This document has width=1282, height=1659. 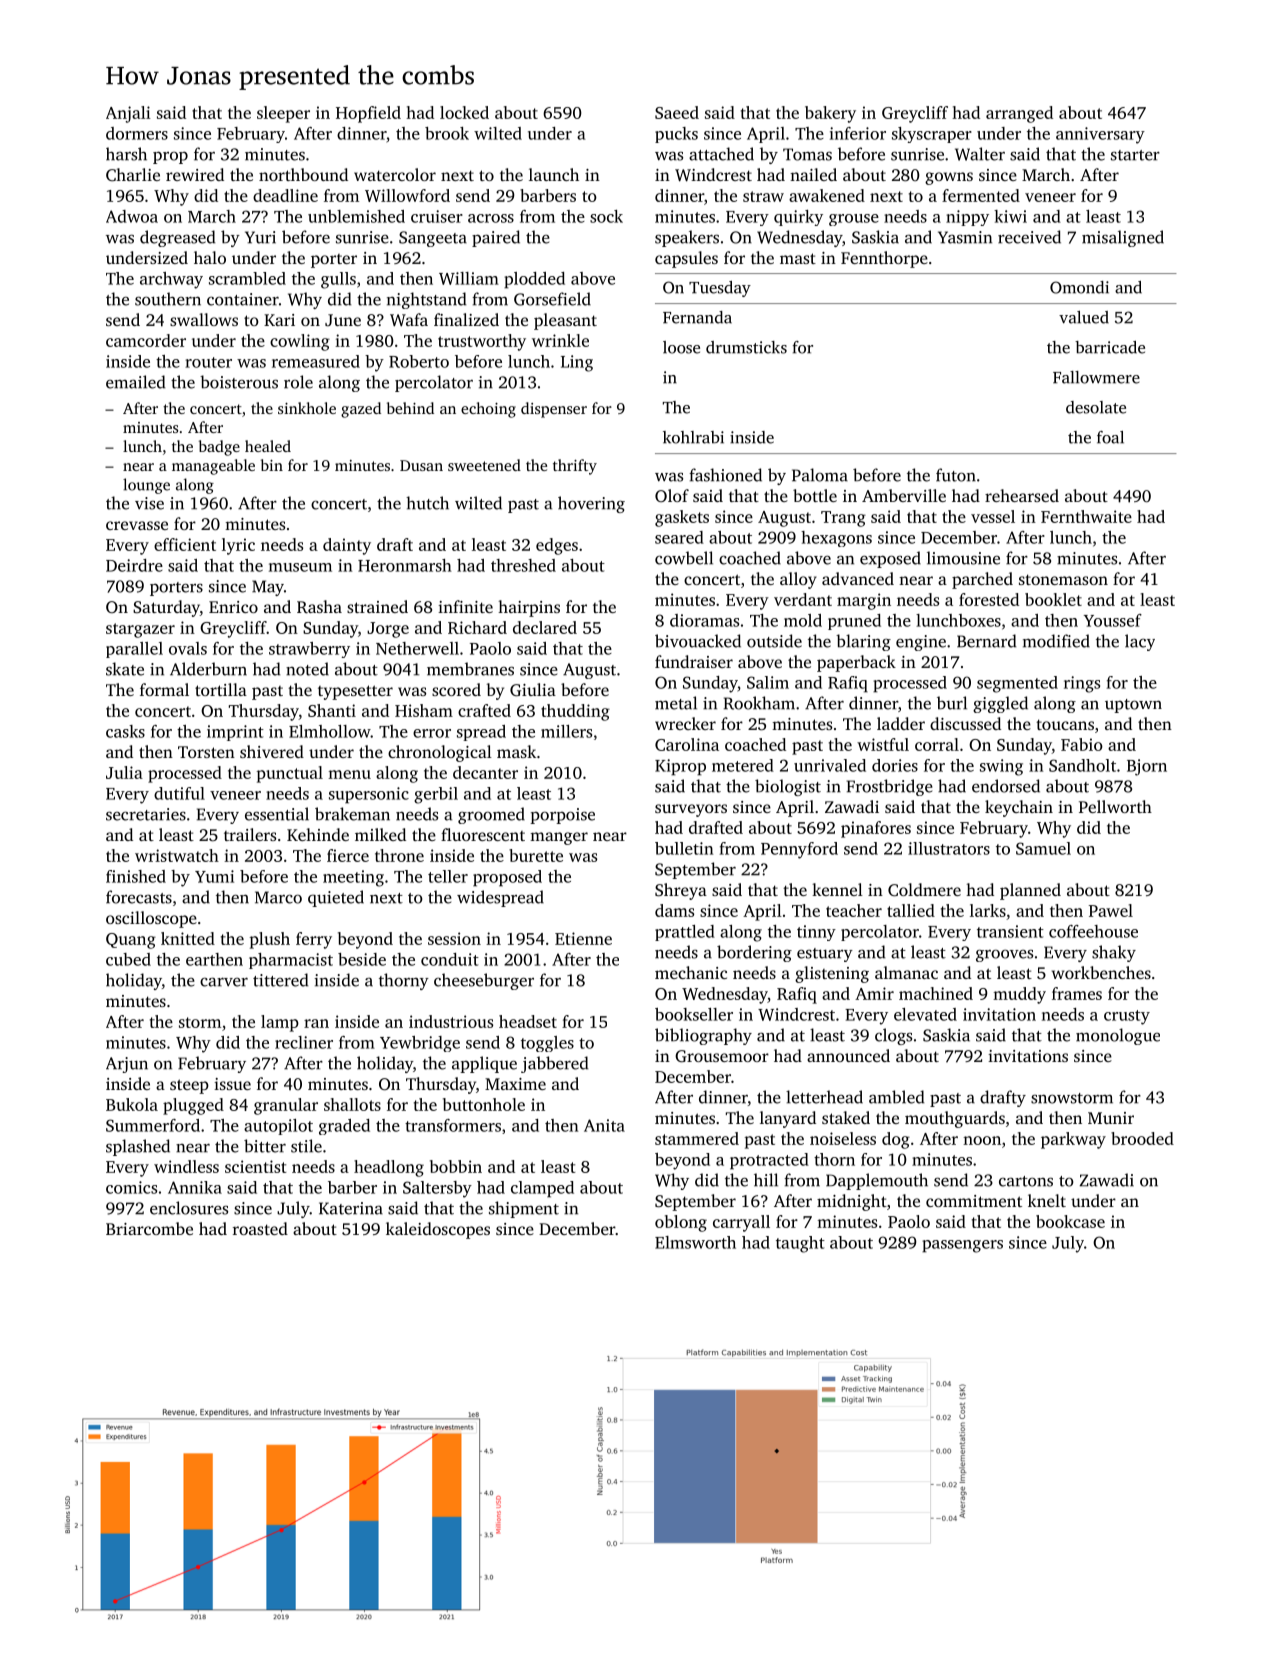 What do you see at coordinates (695, 1242) in the document?
I see `Elmsworth` at bounding box center [695, 1242].
